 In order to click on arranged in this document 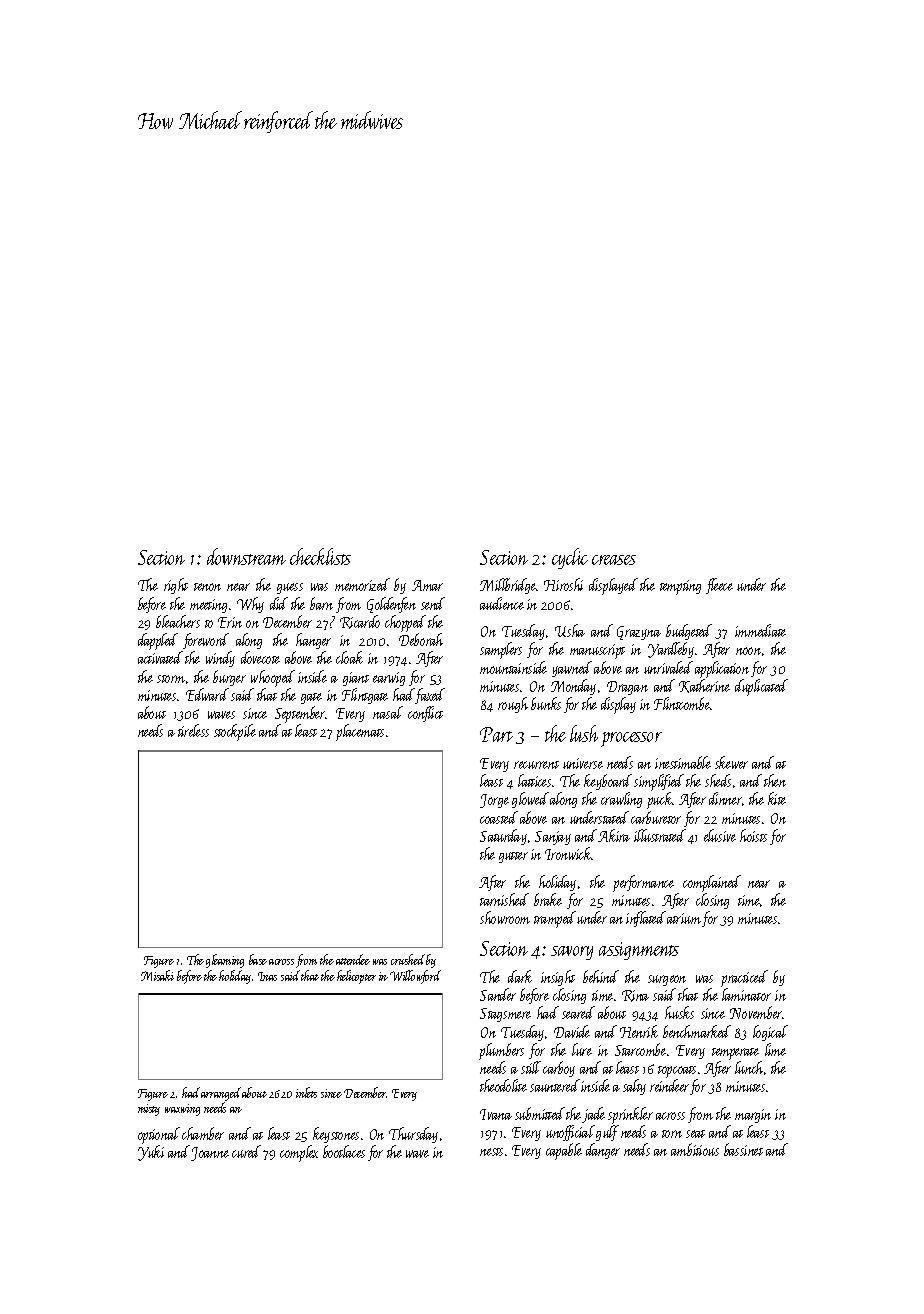, I will do `click(221, 1094)`.
